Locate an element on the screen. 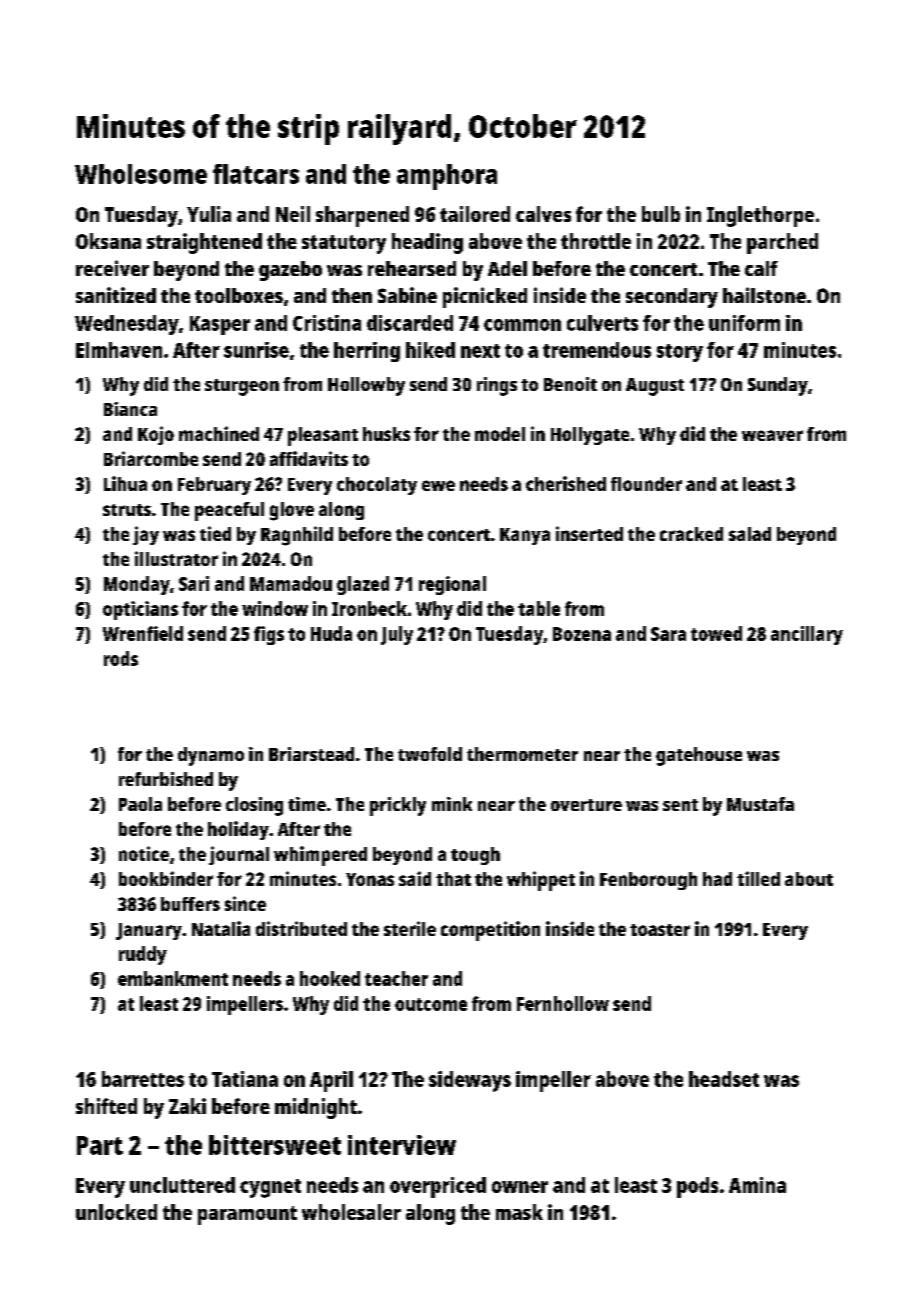 The width and height of the screenshot is (924, 1314). ancillary is located at coordinates (807, 635).
